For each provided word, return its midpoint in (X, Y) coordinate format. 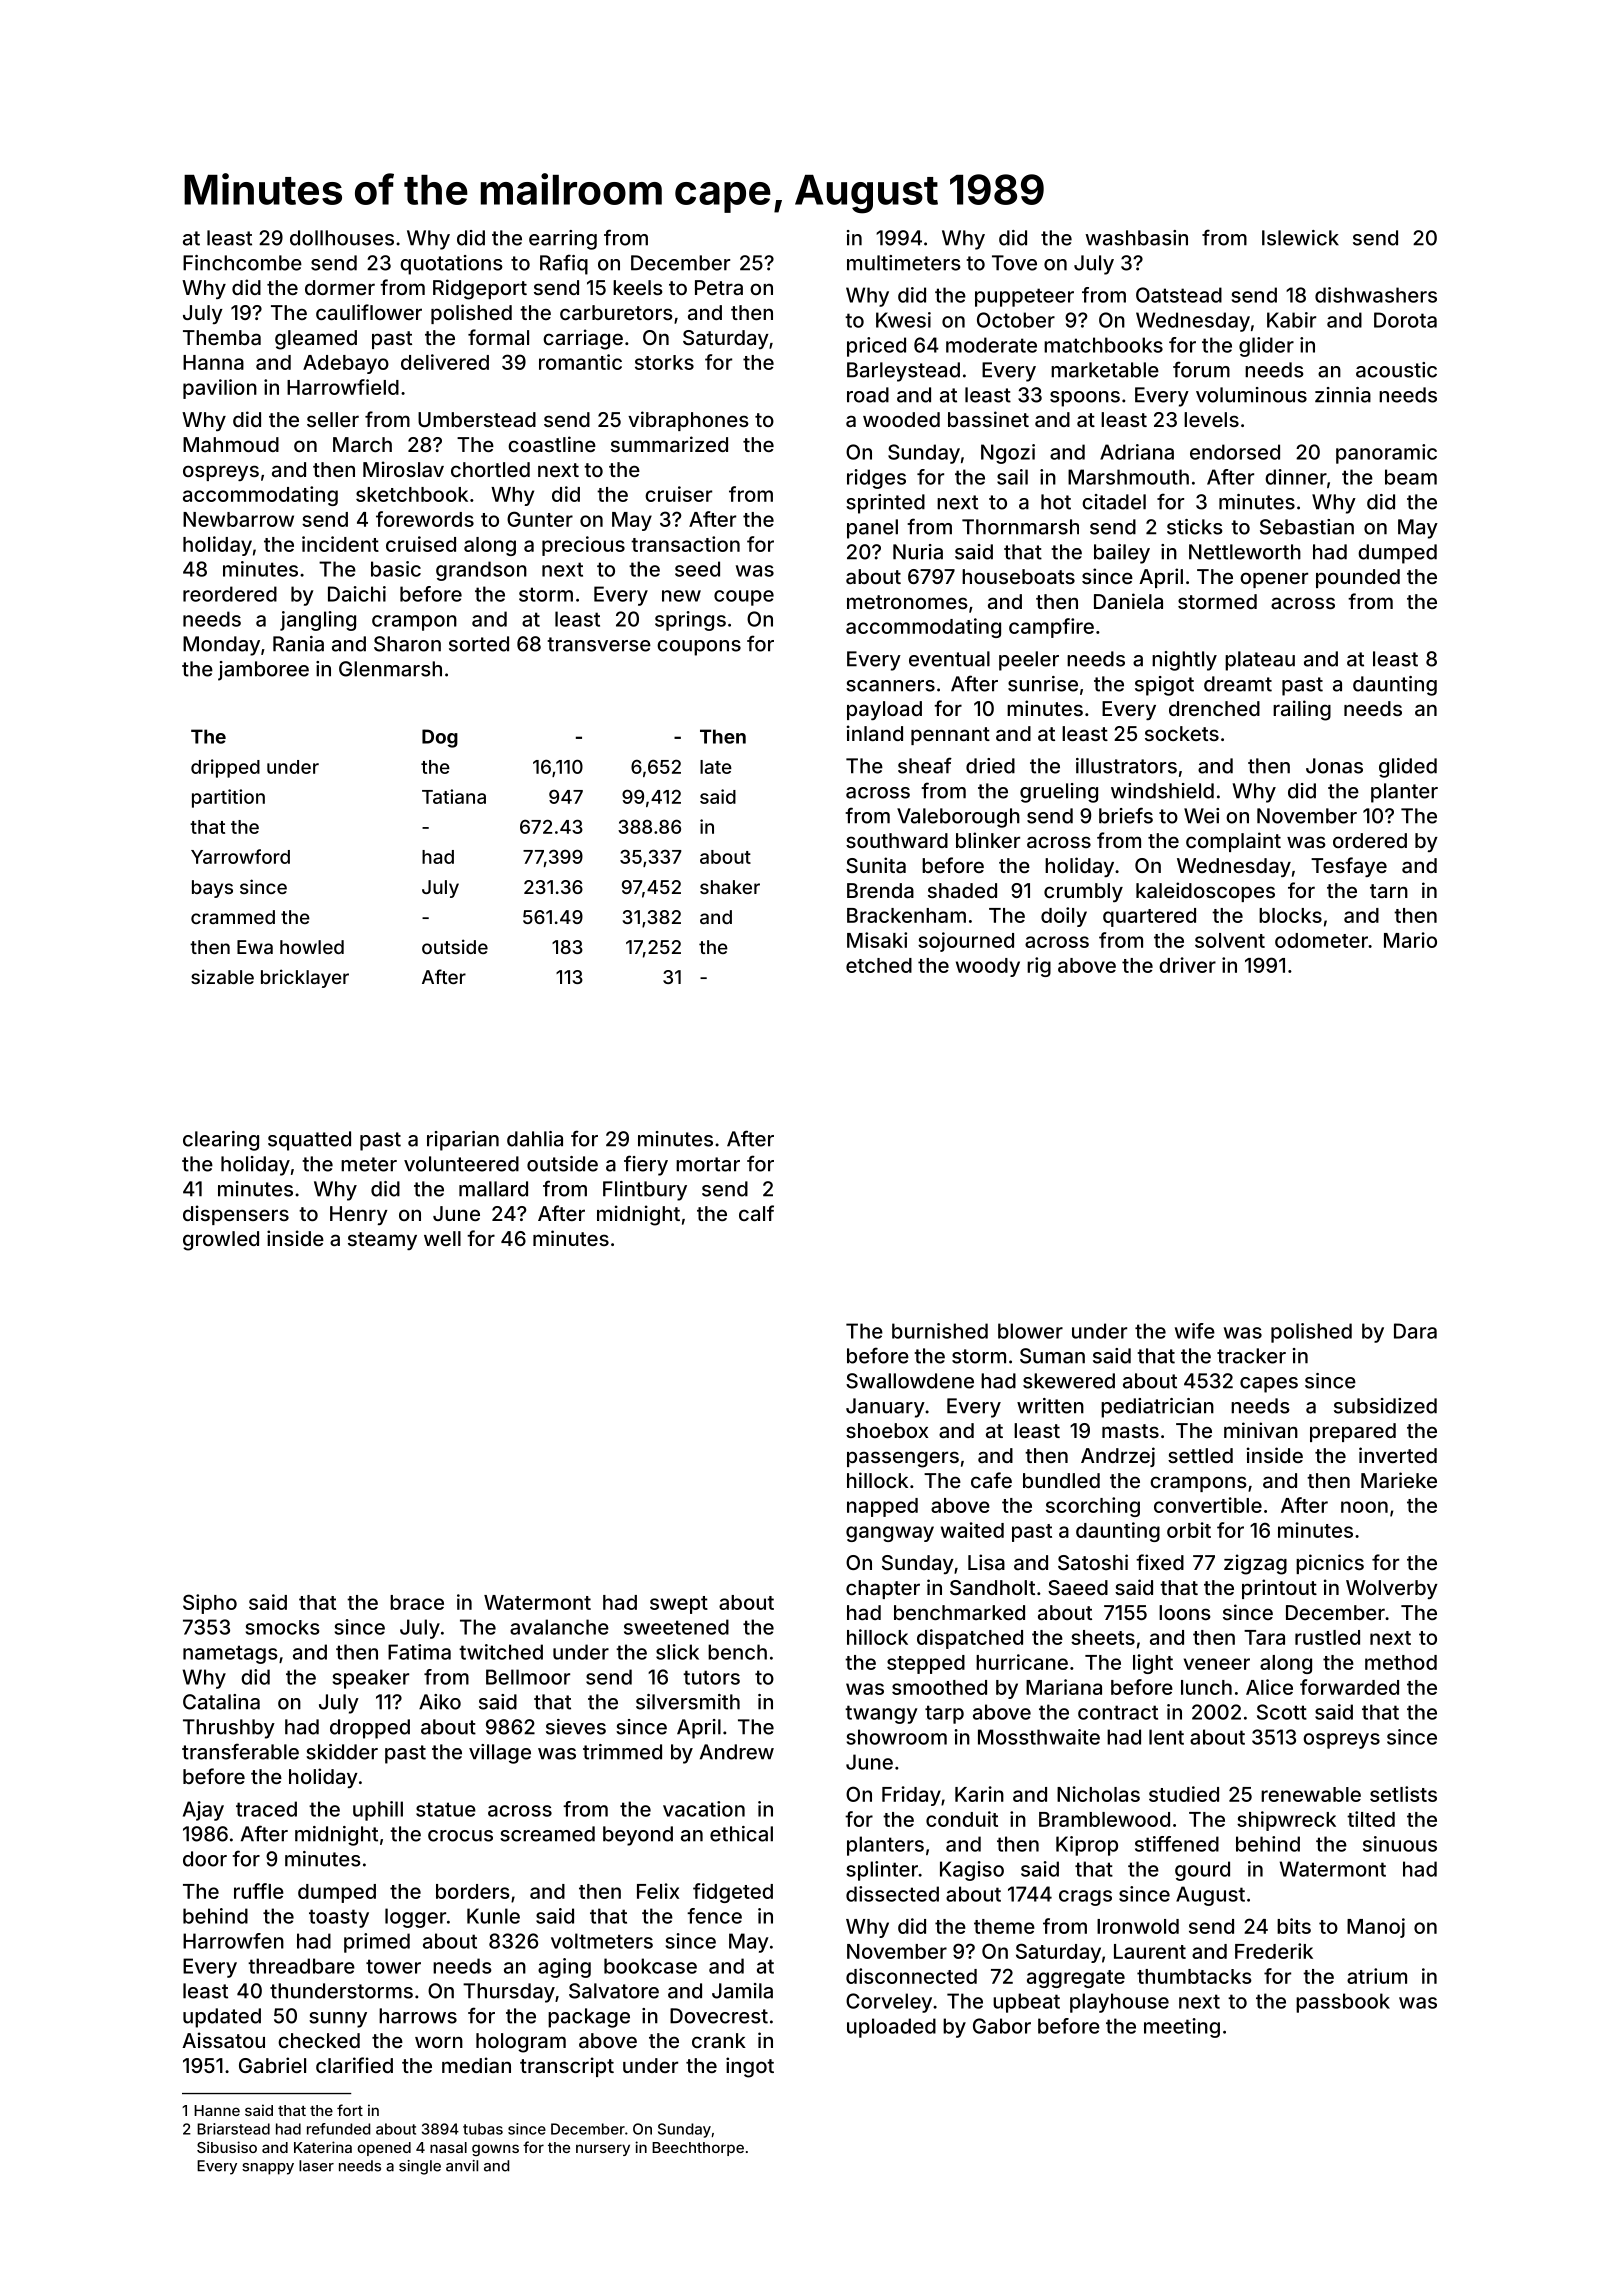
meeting (1182, 2028)
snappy (268, 2169)
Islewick (1300, 238)
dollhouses (342, 238)
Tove (1014, 263)
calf (756, 1213)
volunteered (461, 1164)
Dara (1415, 1331)
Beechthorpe (698, 2149)
